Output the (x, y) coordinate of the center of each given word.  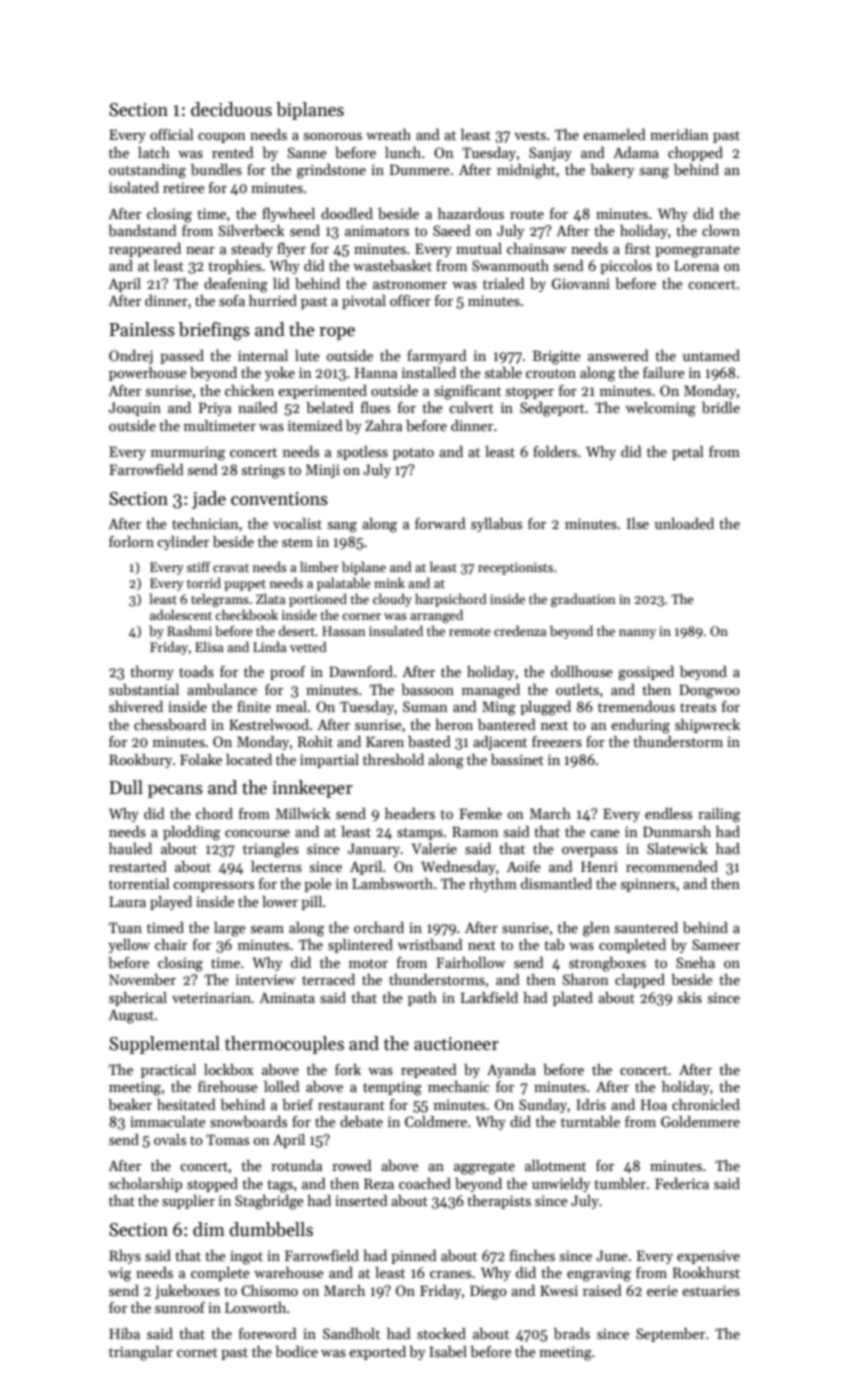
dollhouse (582, 671)
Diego (488, 1292)
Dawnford (361, 671)
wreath (388, 134)
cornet (197, 1352)
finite (254, 706)
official (172, 134)
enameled (614, 134)
